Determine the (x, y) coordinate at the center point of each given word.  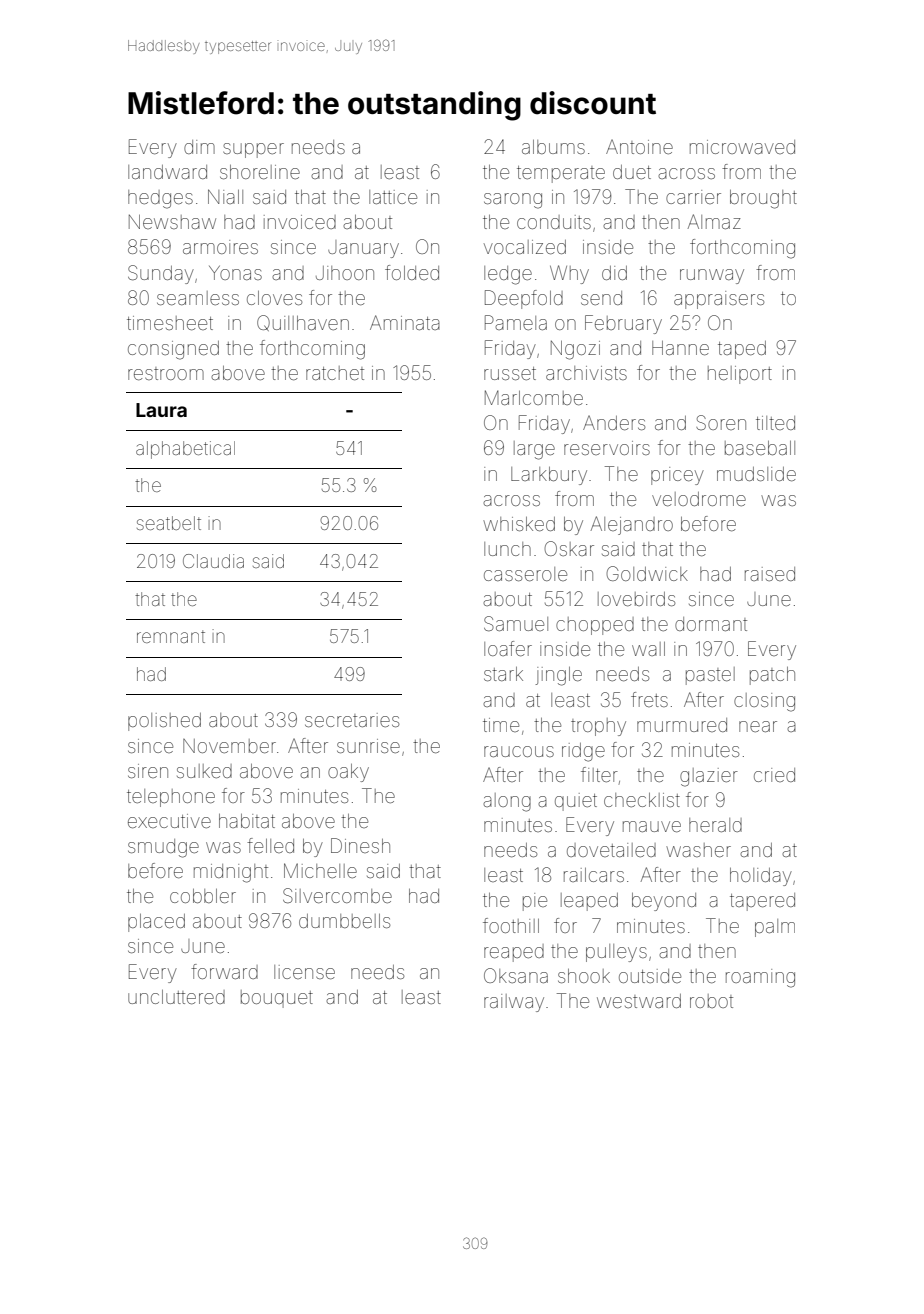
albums (553, 147)
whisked (519, 524)
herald (715, 825)
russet (510, 373)
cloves (274, 298)
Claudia (213, 561)
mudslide (756, 474)
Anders (614, 423)
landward (167, 172)
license (304, 972)
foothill (511, 925)
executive (169, 821)
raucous (519, 751)
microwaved (742, 147)
